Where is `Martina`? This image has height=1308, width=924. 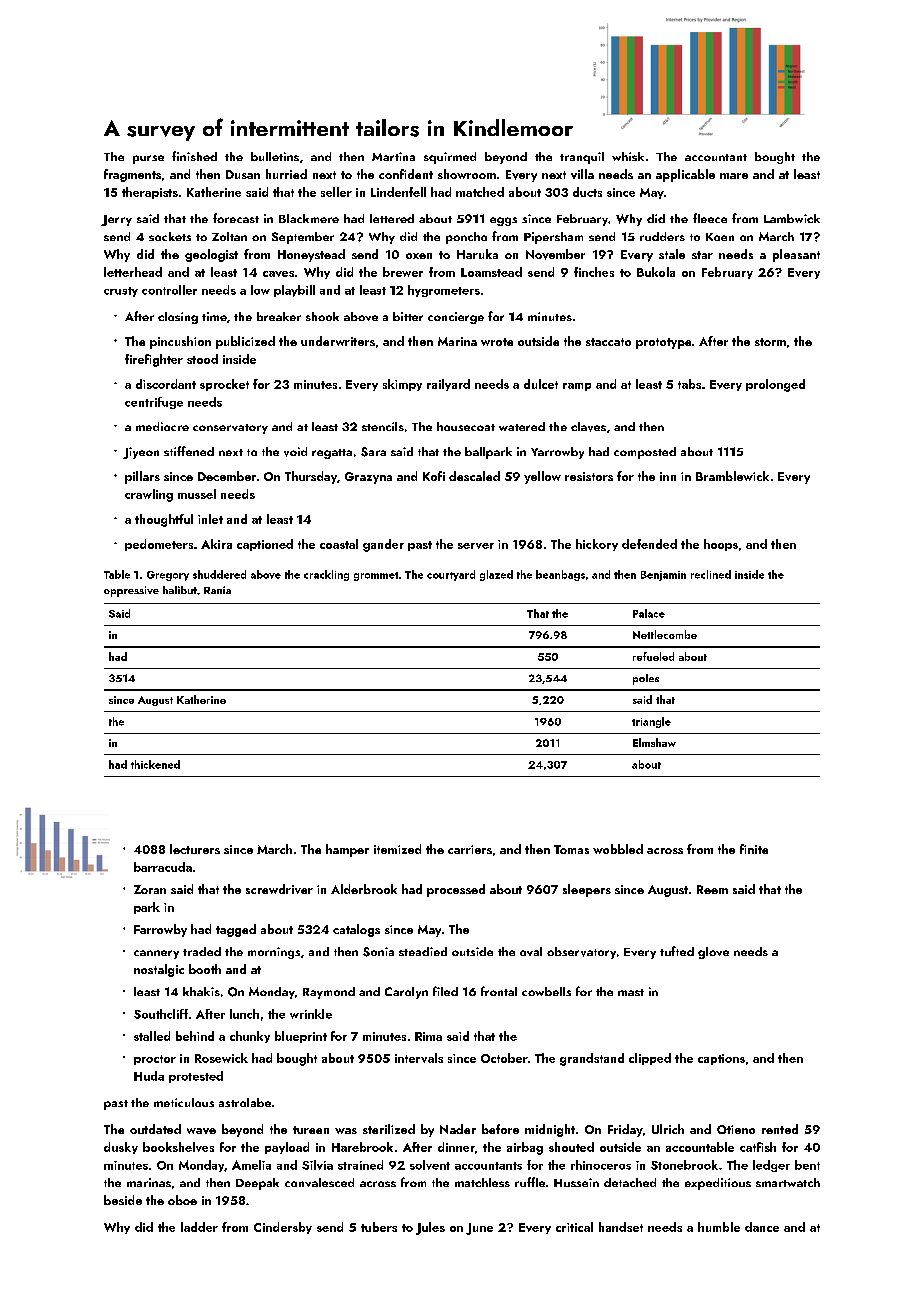
Martina is located at coordinates (393, 156).
